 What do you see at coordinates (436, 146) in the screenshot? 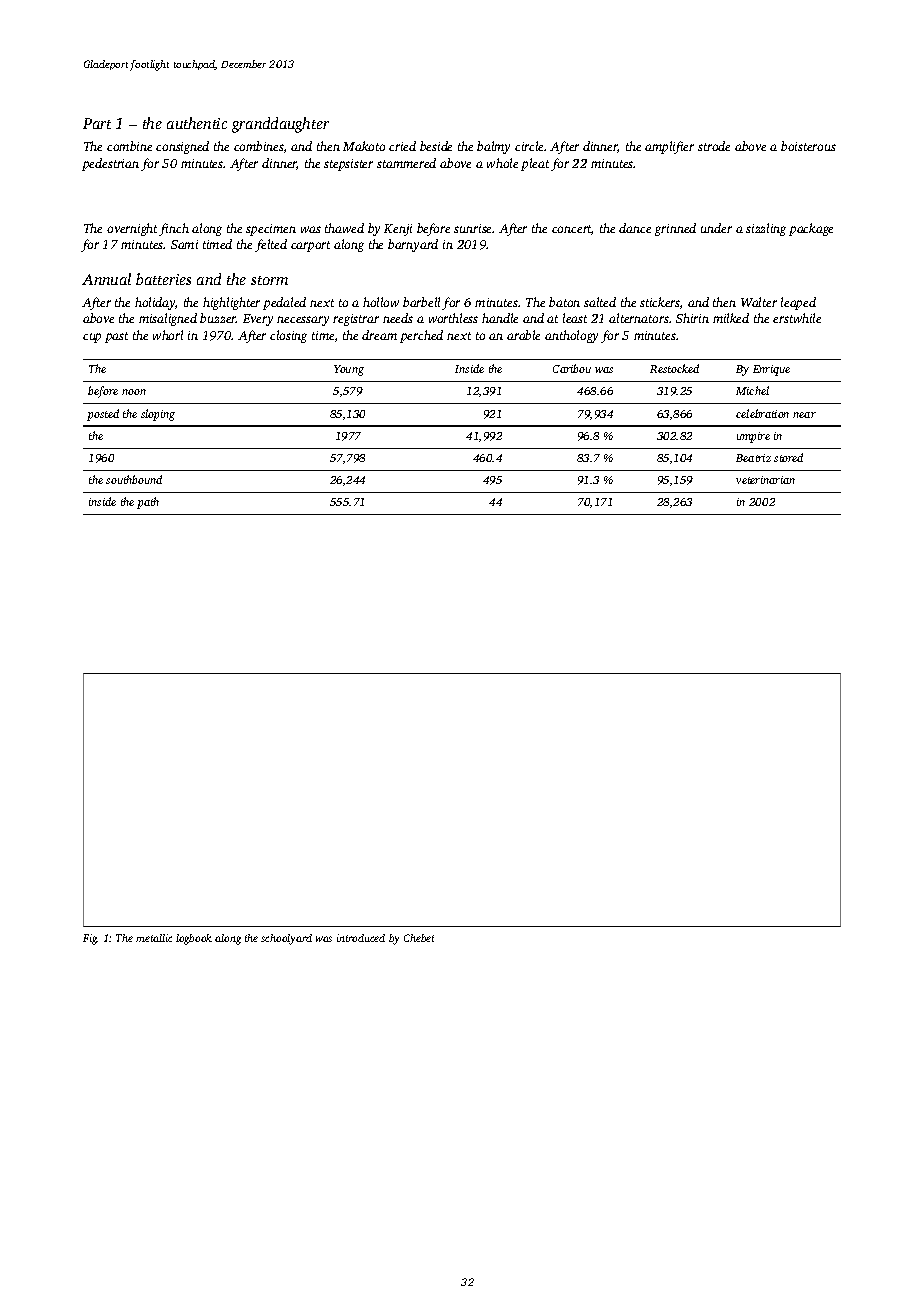
I see `beside` at bounding box center [436, 146].
